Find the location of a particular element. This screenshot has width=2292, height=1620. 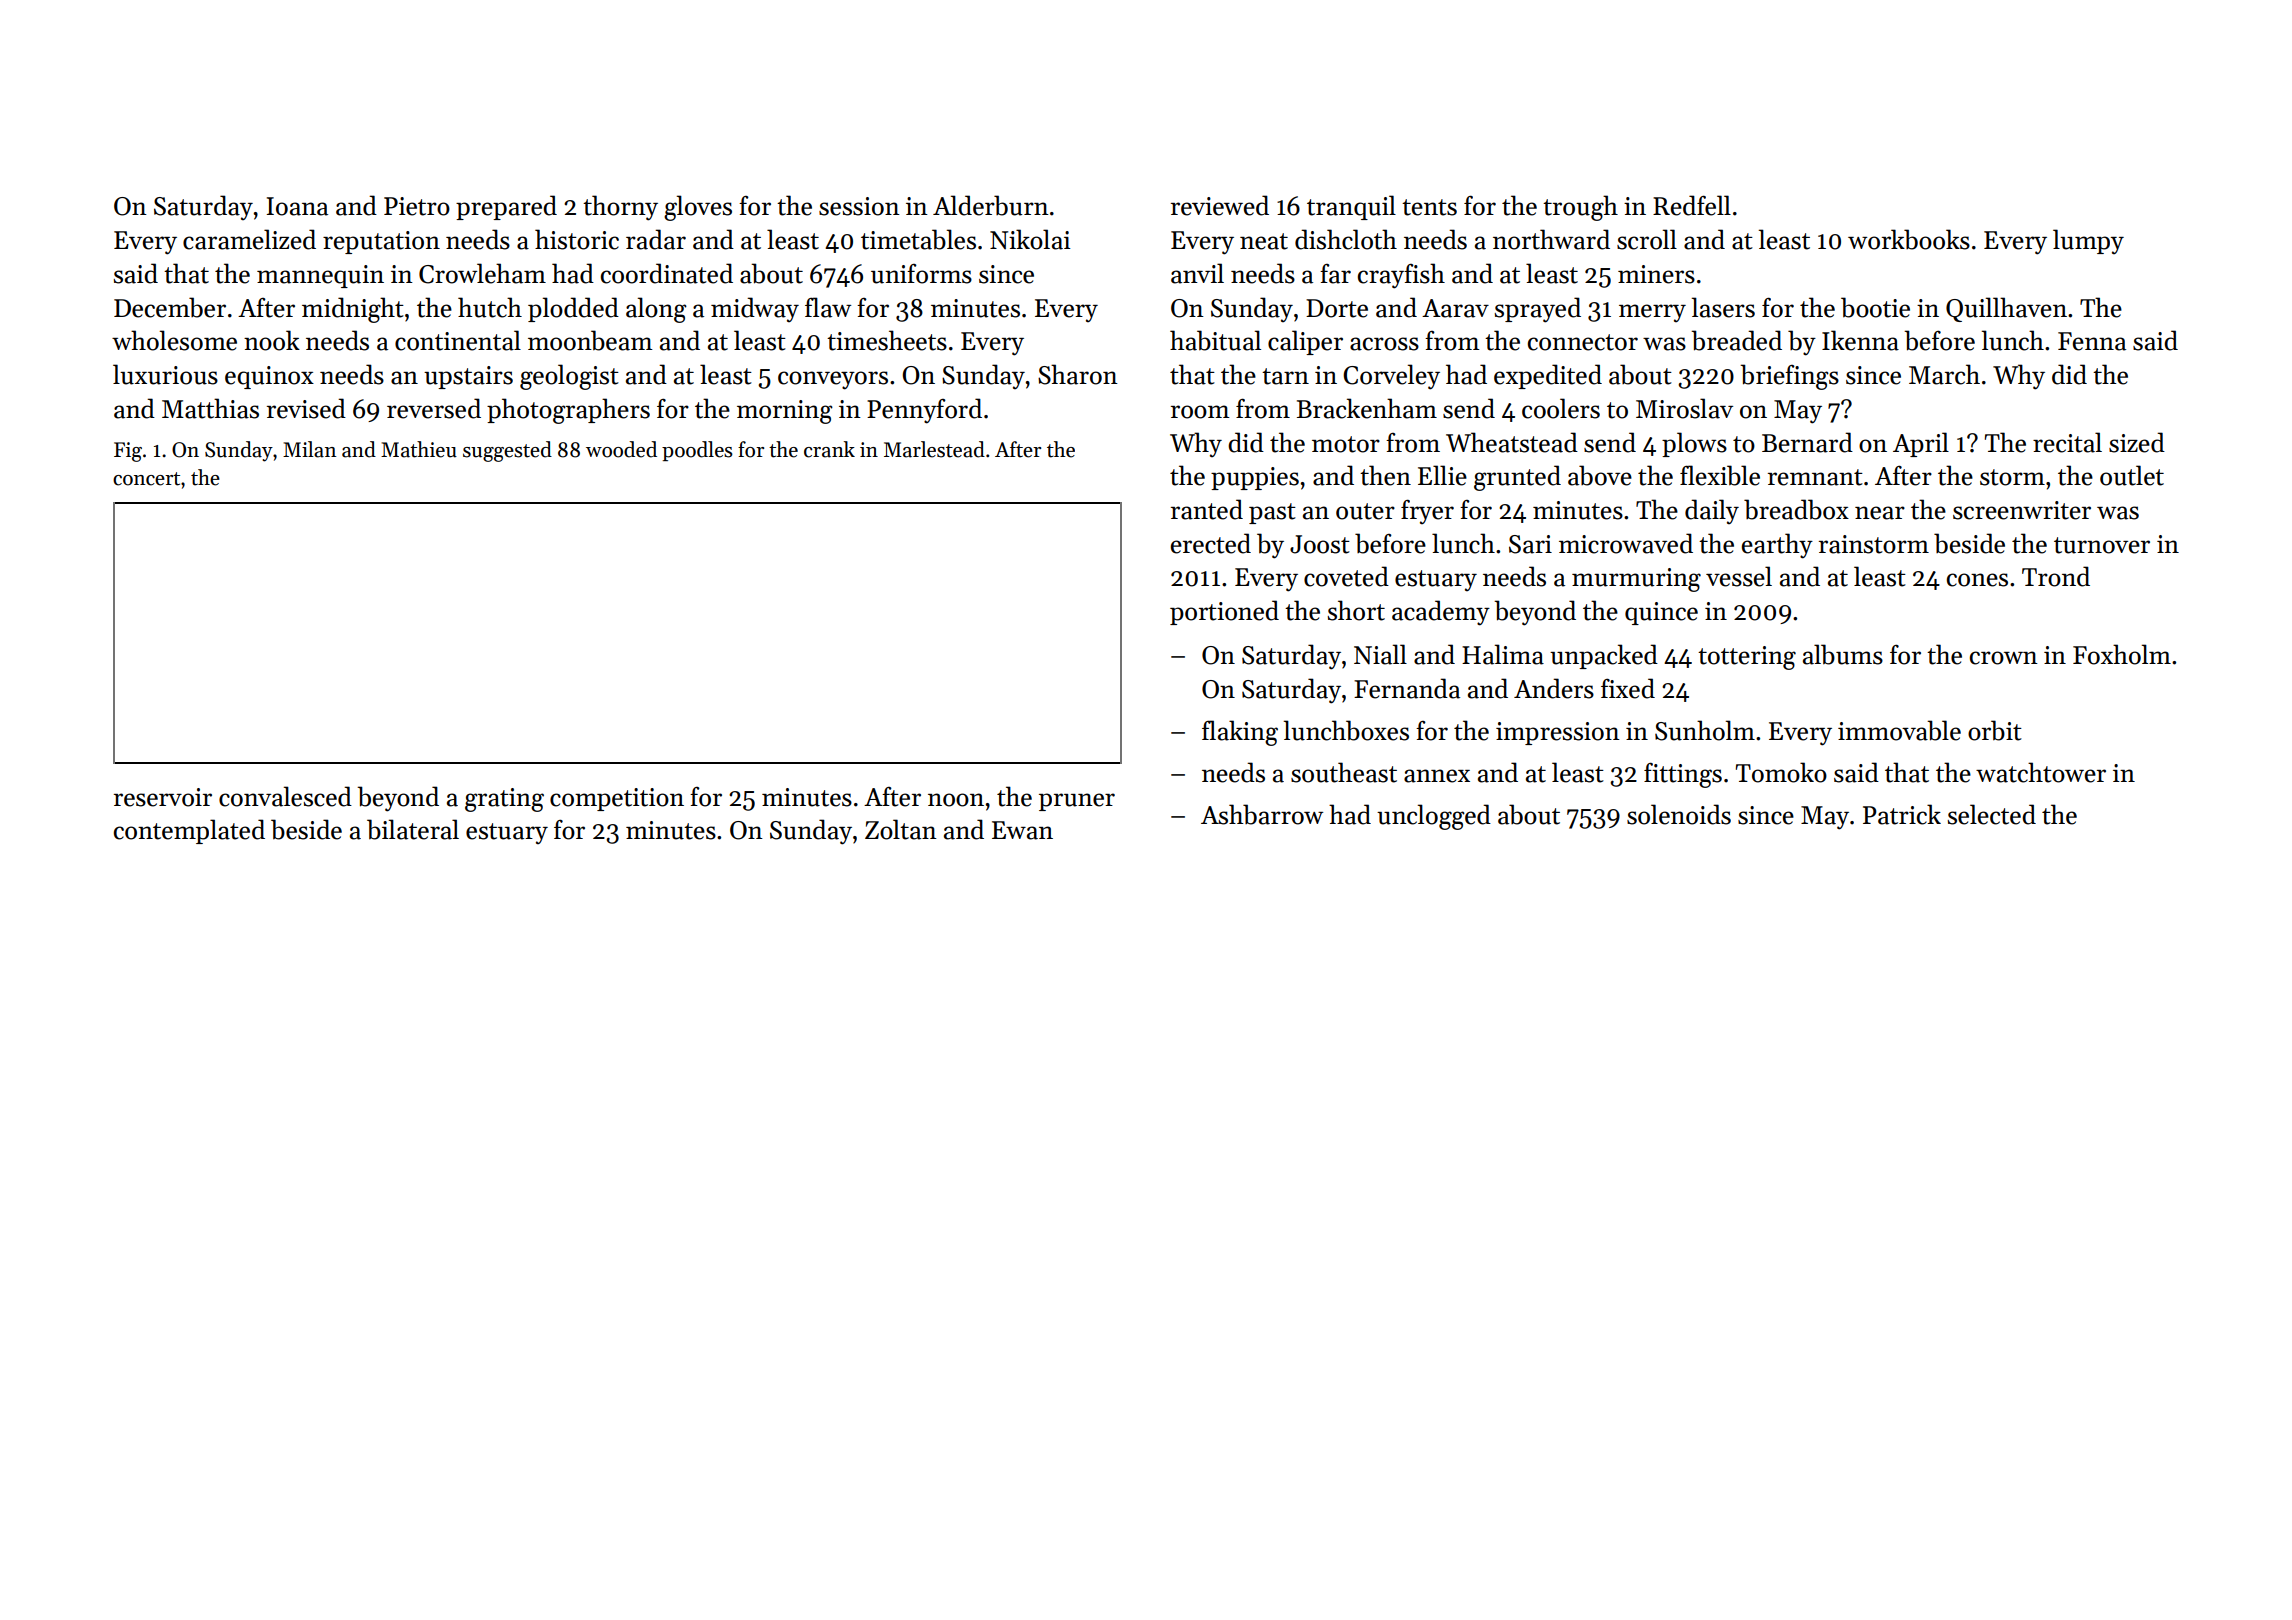

scroll is located at coordinates (1647, 239).
